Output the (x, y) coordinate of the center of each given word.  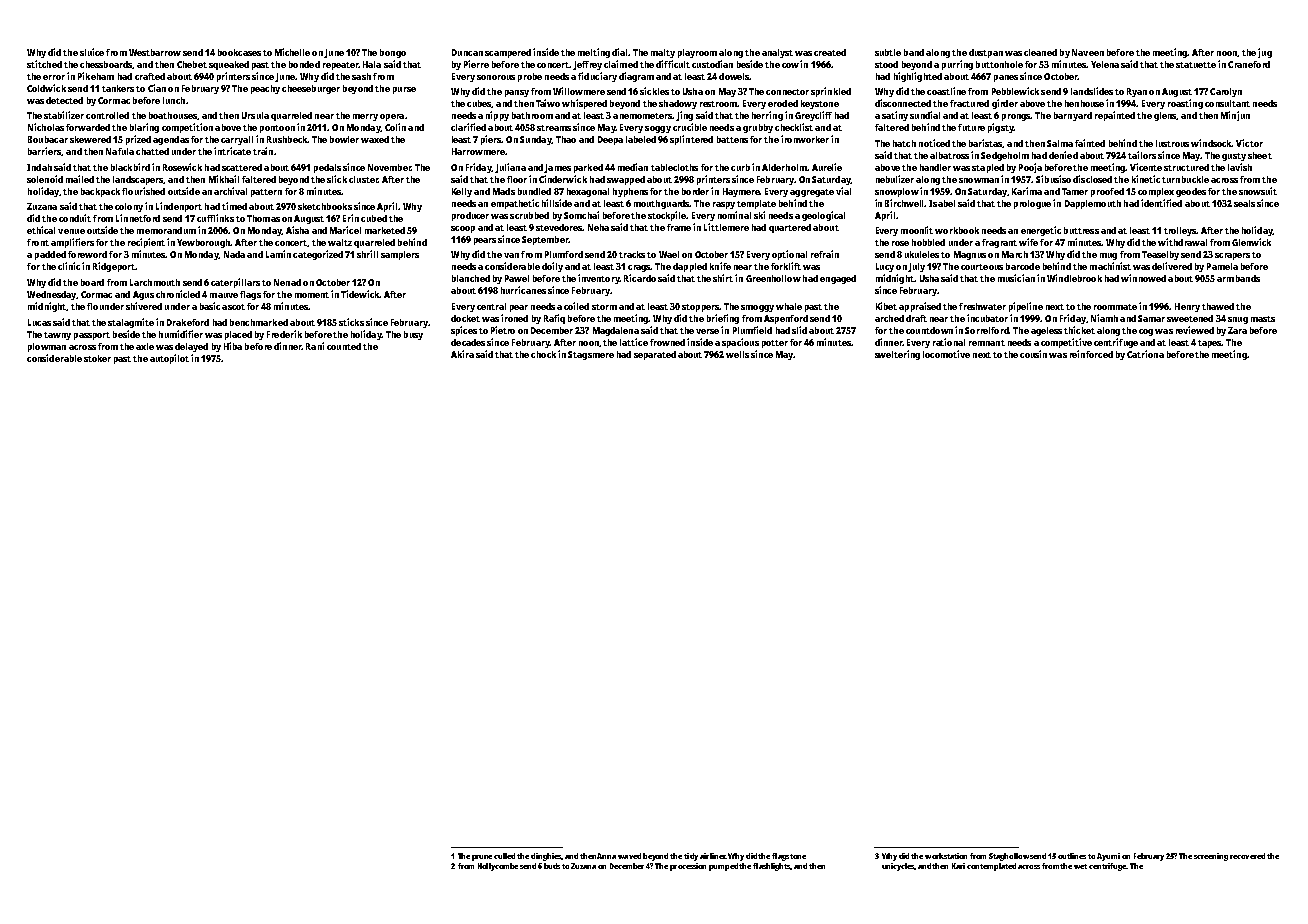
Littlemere (726, 227)
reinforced (1091, 354)
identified (1161, 203)
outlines (1072, 856)
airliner (713, 856)
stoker (97, 358)
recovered (1247, 856)
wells (737, 354)
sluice (92, 52)
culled (504, 856)
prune (482, 858)
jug (1265, 53)
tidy (691, 857)
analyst (777, 53)
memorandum (166, 230)
